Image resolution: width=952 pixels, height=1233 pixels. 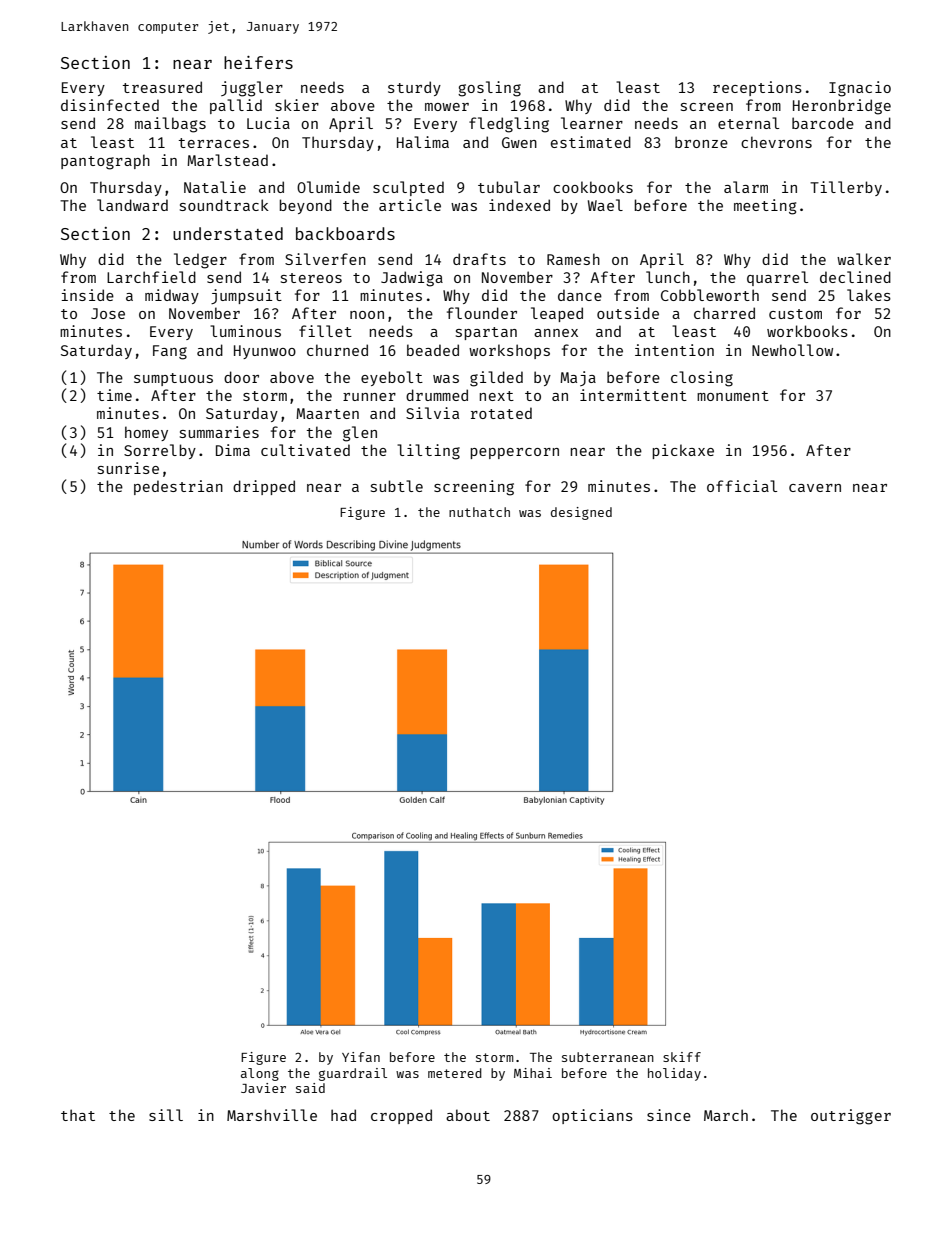 What do you see at coordinates (519, 205) in the screenshot?
I see `indexed` at bounding box center [519, 205].
